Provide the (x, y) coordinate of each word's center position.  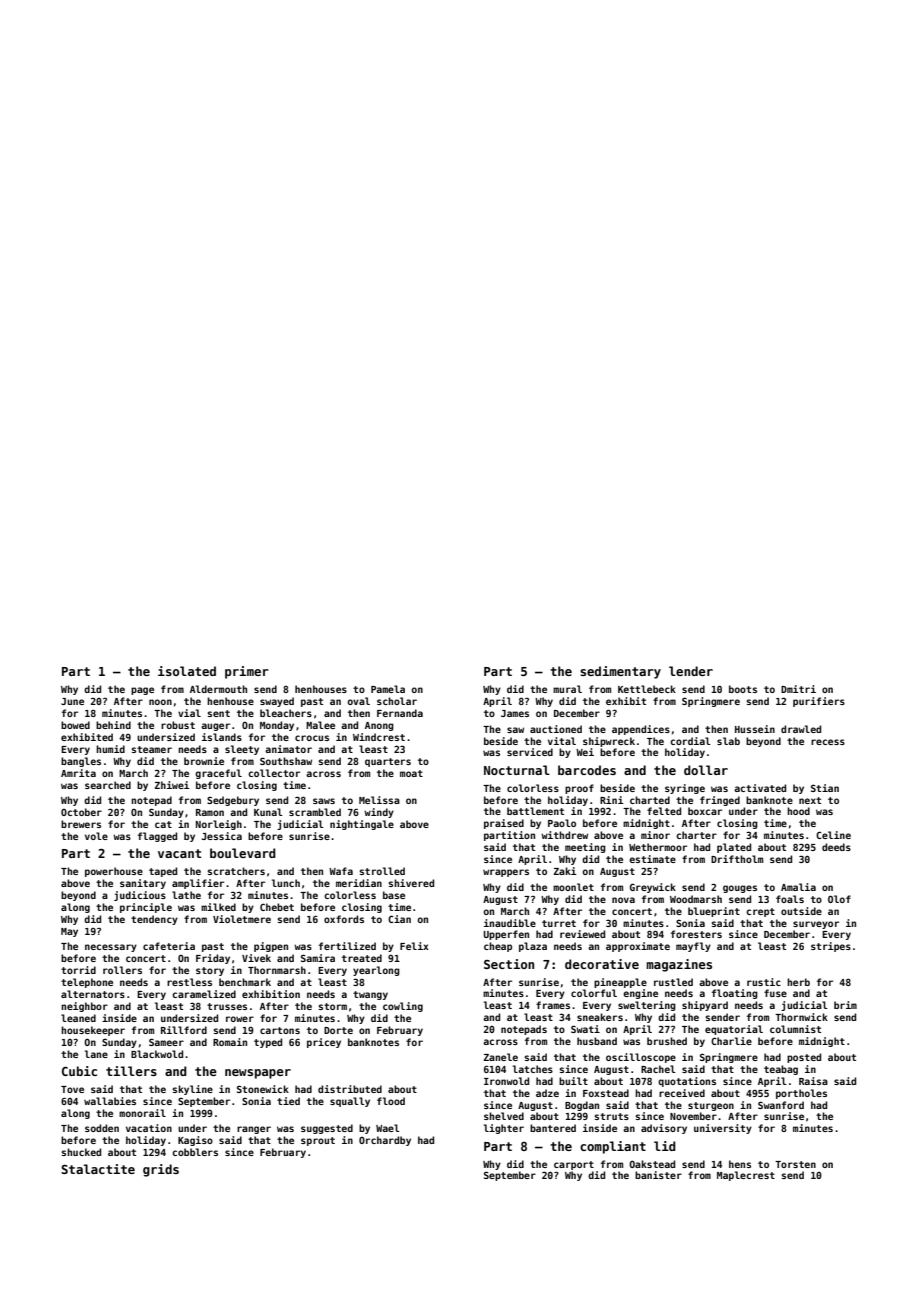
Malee (320, 725)
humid (110, 749)
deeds (836, 847)
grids (161, 1170)
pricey (324, 1043)
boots (743, 689)
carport (574, 1165)
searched (108, 785)
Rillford (184, 1030)
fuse (775, 993)
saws (324, 801)
